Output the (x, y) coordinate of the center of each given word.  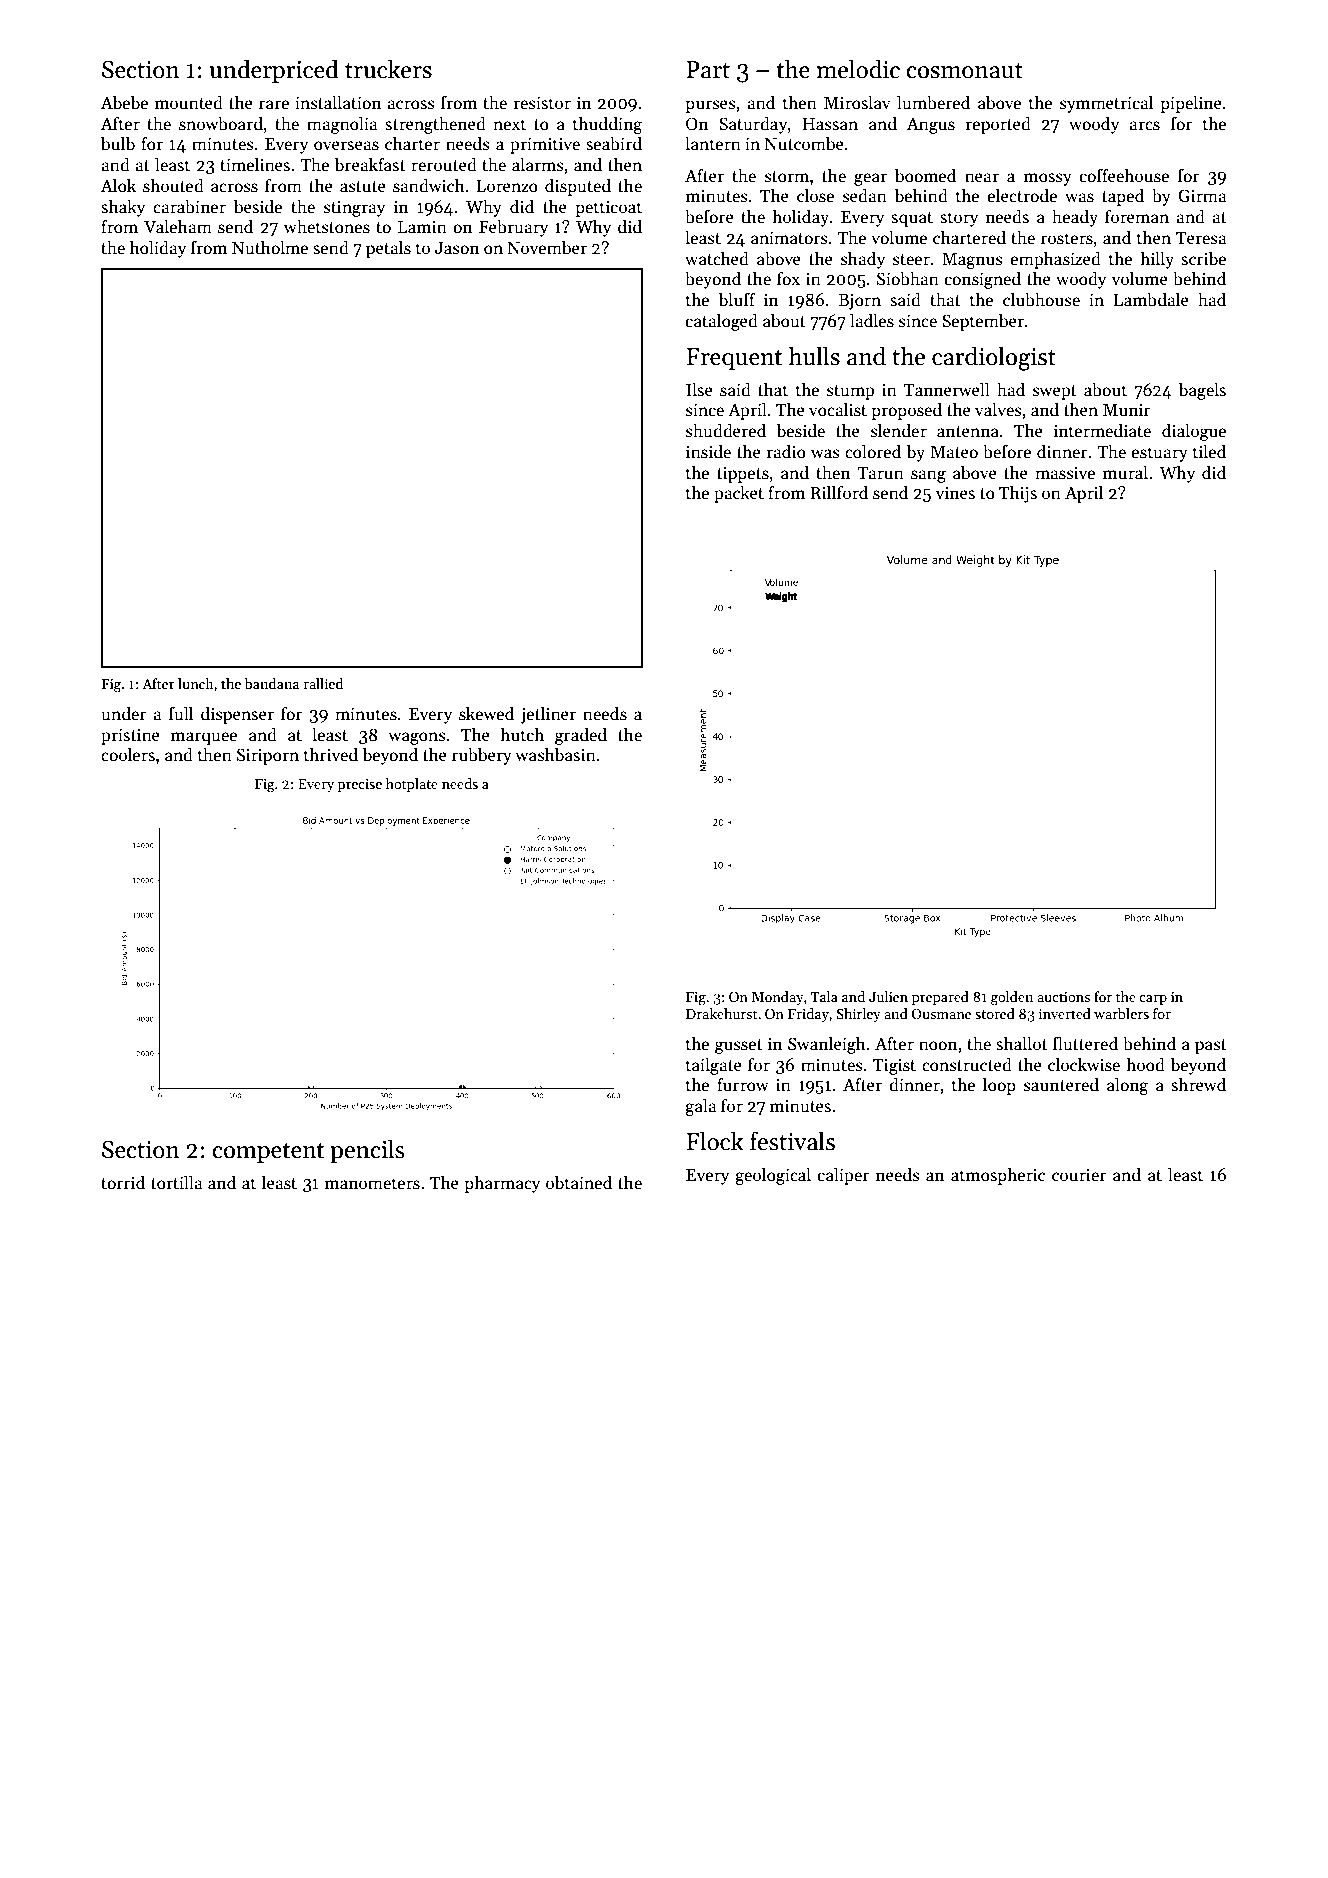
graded (581, 736)
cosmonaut (964, 71)
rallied (323, 683)
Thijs (1018, 494)
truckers (388, 69)
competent (268, 1153)
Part (708, 70)
